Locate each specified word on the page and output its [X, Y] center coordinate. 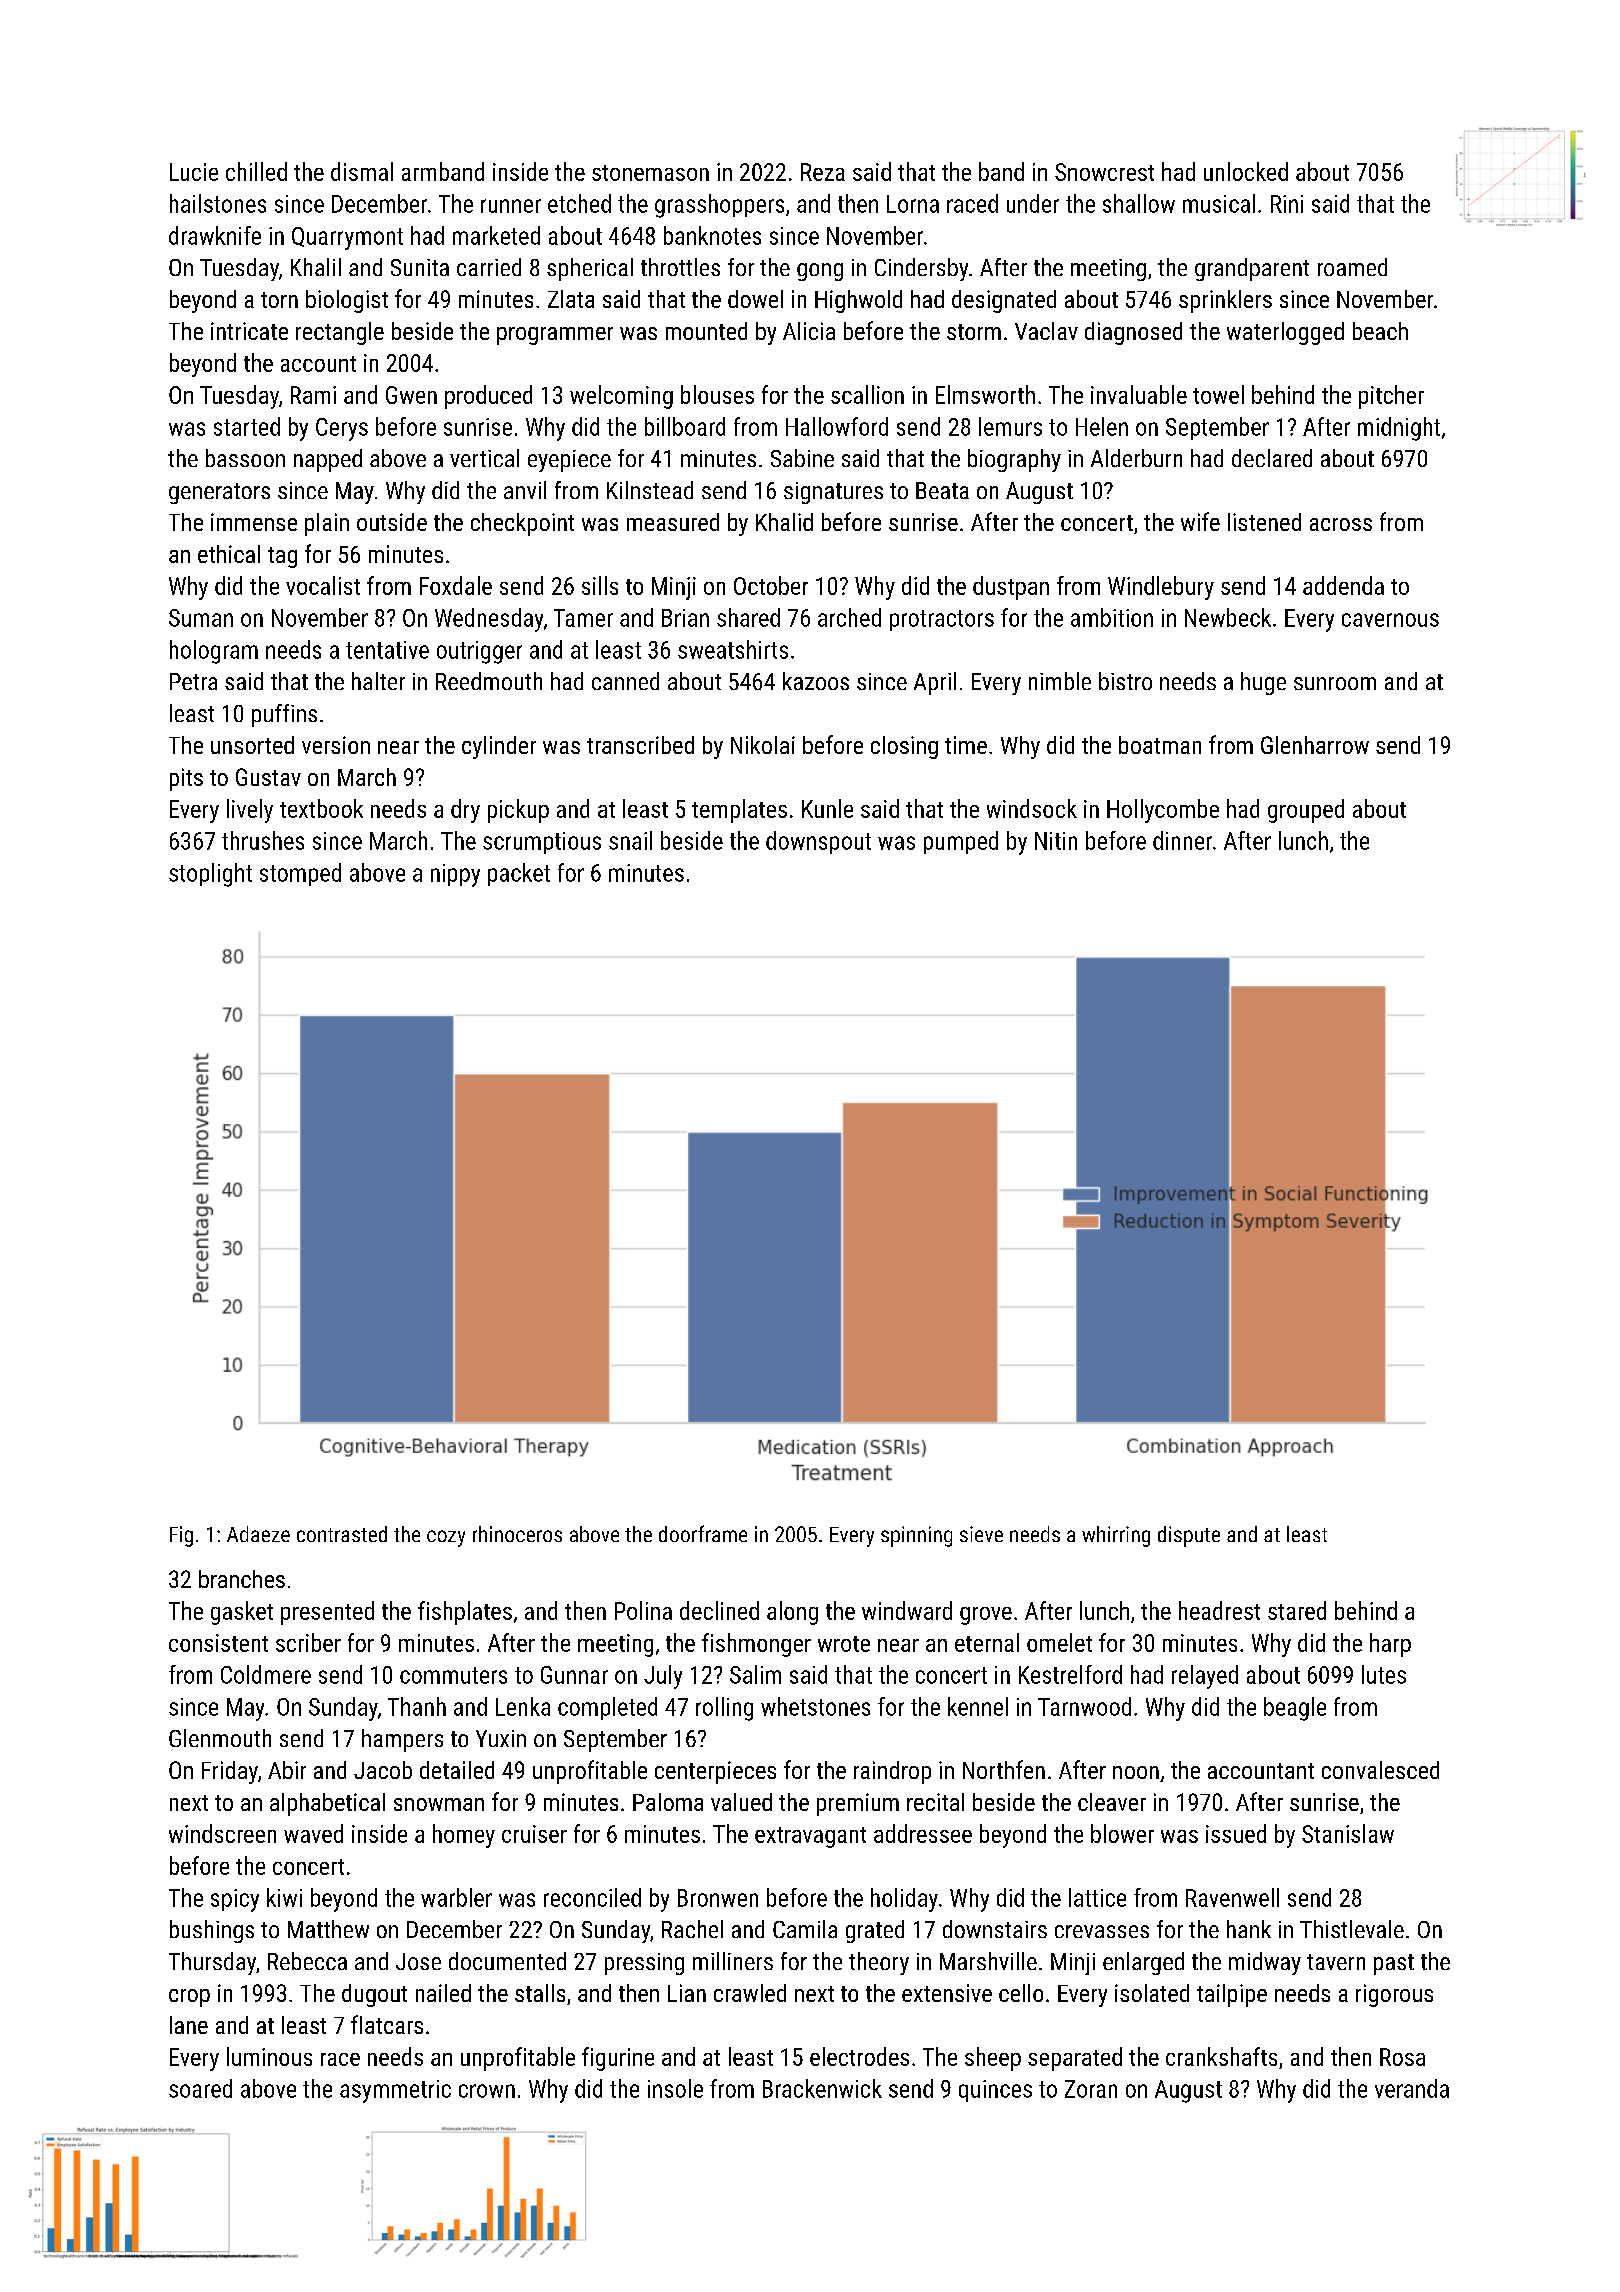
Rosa [1402, 2057]
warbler [456, 1897]
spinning [916, 1536]
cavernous [1390, 620]
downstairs [995, 1929]
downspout [818, 842]
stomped [300, 874]
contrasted [342, 1534]
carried [489, 267]
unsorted [252, 745]
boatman [1160, 745]
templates [739, 811]
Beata [942, 490]
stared [1297, 1610]
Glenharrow [1315, 745]
